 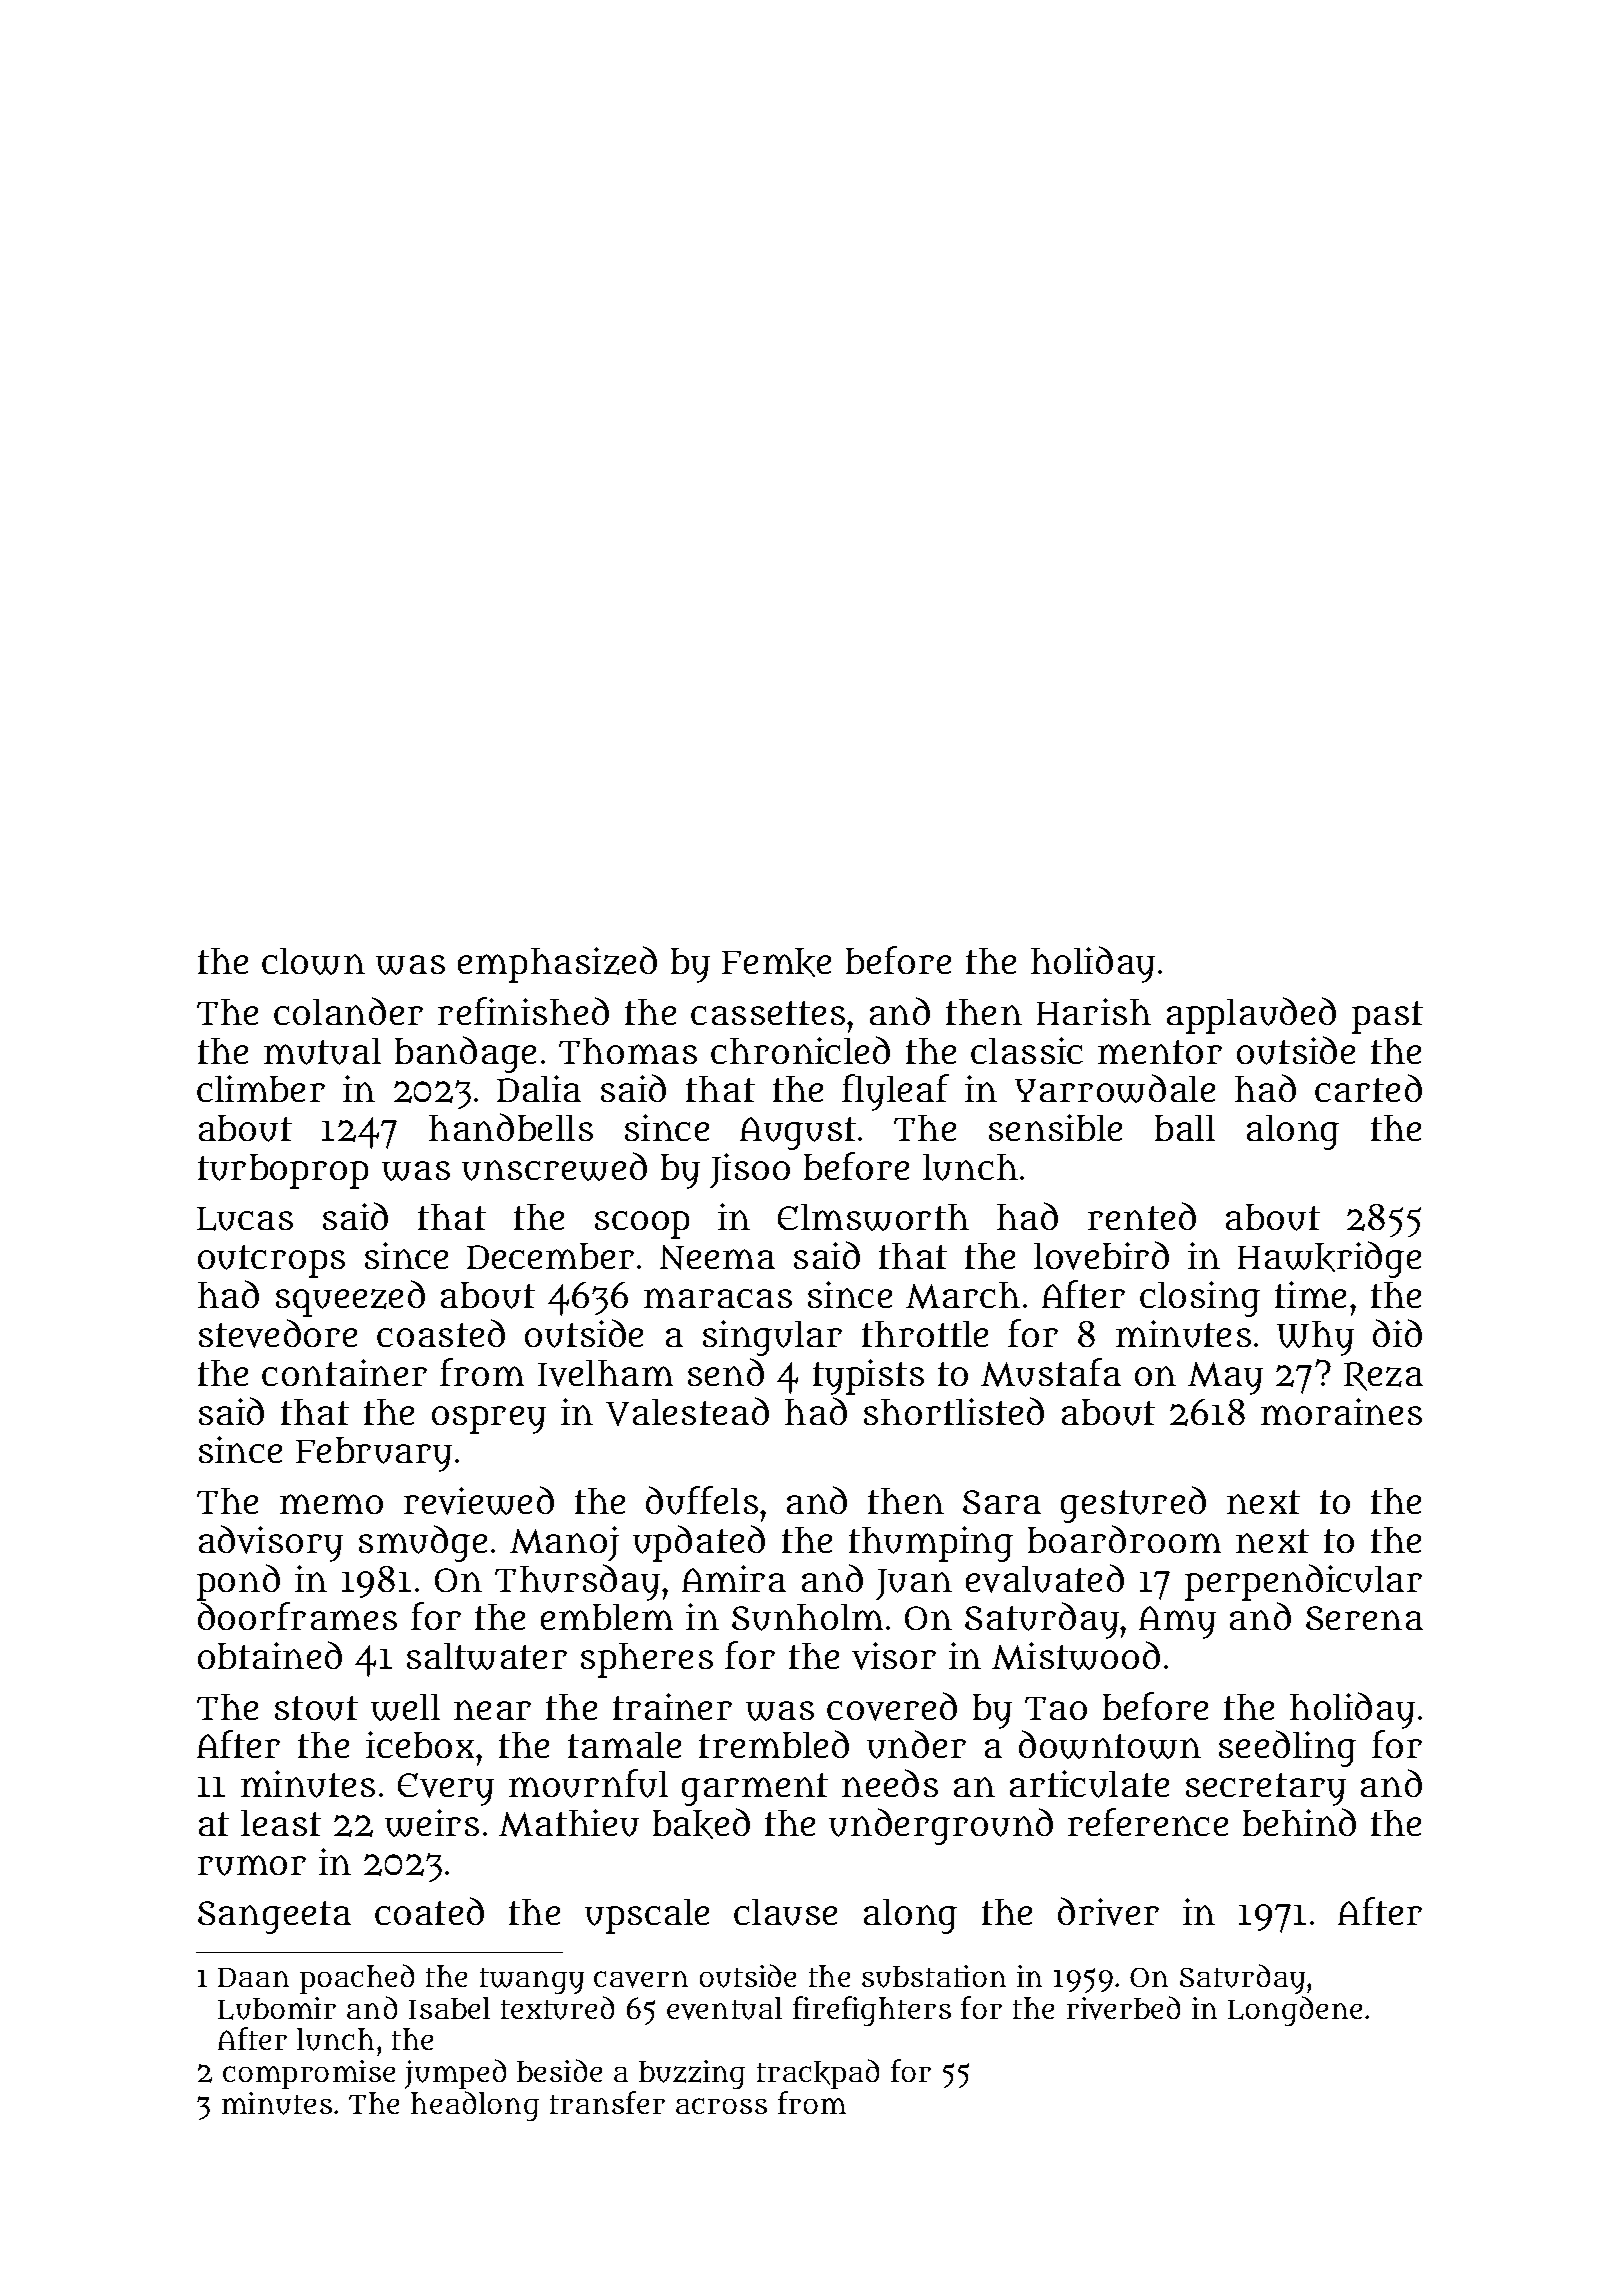 What do you see at coordinates (1295, 2011) in the screenshot?
I see `Longdene` at bounding box center [1295, 2011].
